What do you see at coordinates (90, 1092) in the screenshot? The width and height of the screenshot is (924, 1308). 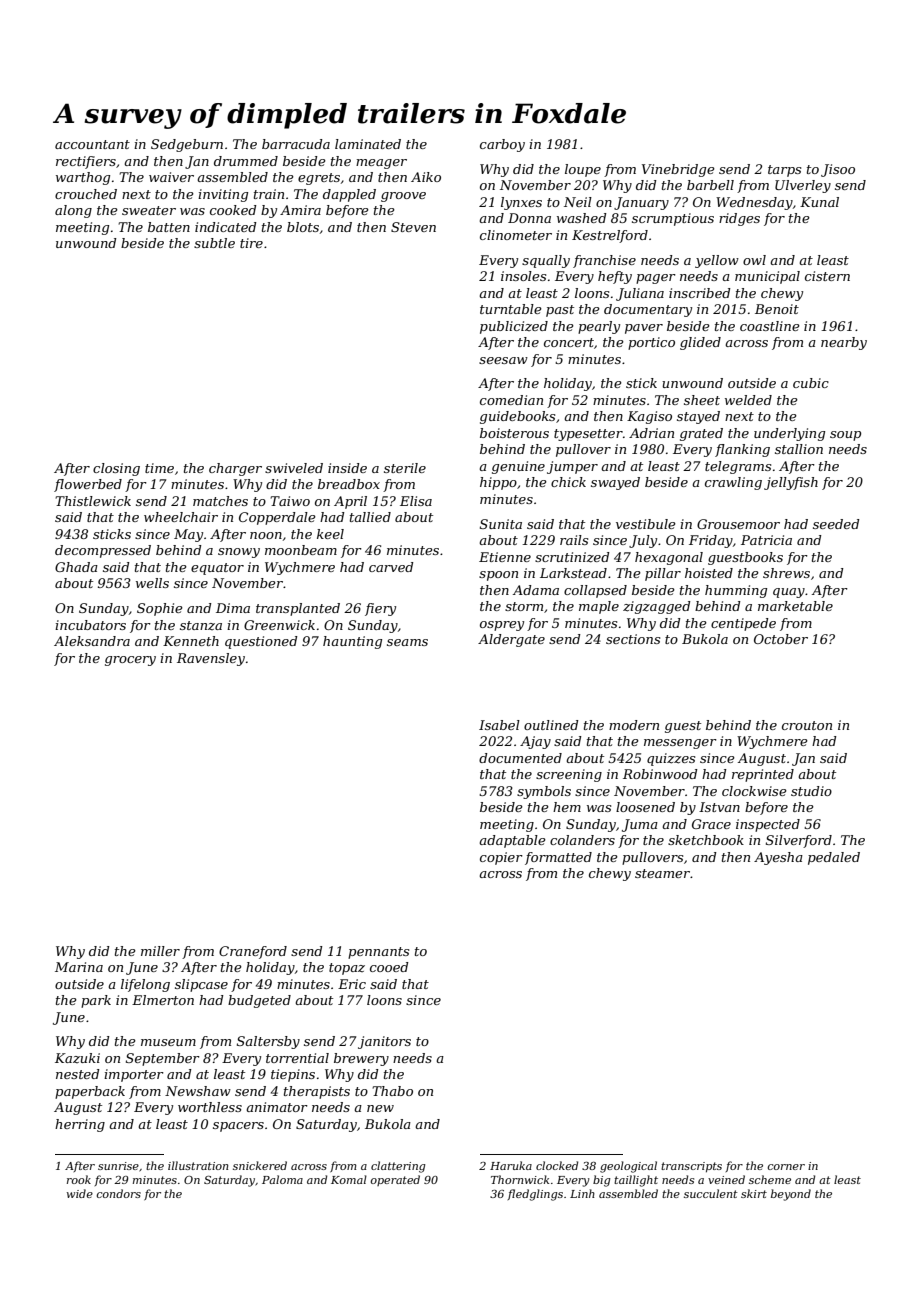 I see `paperback` at bounding box center [90, 1092].
